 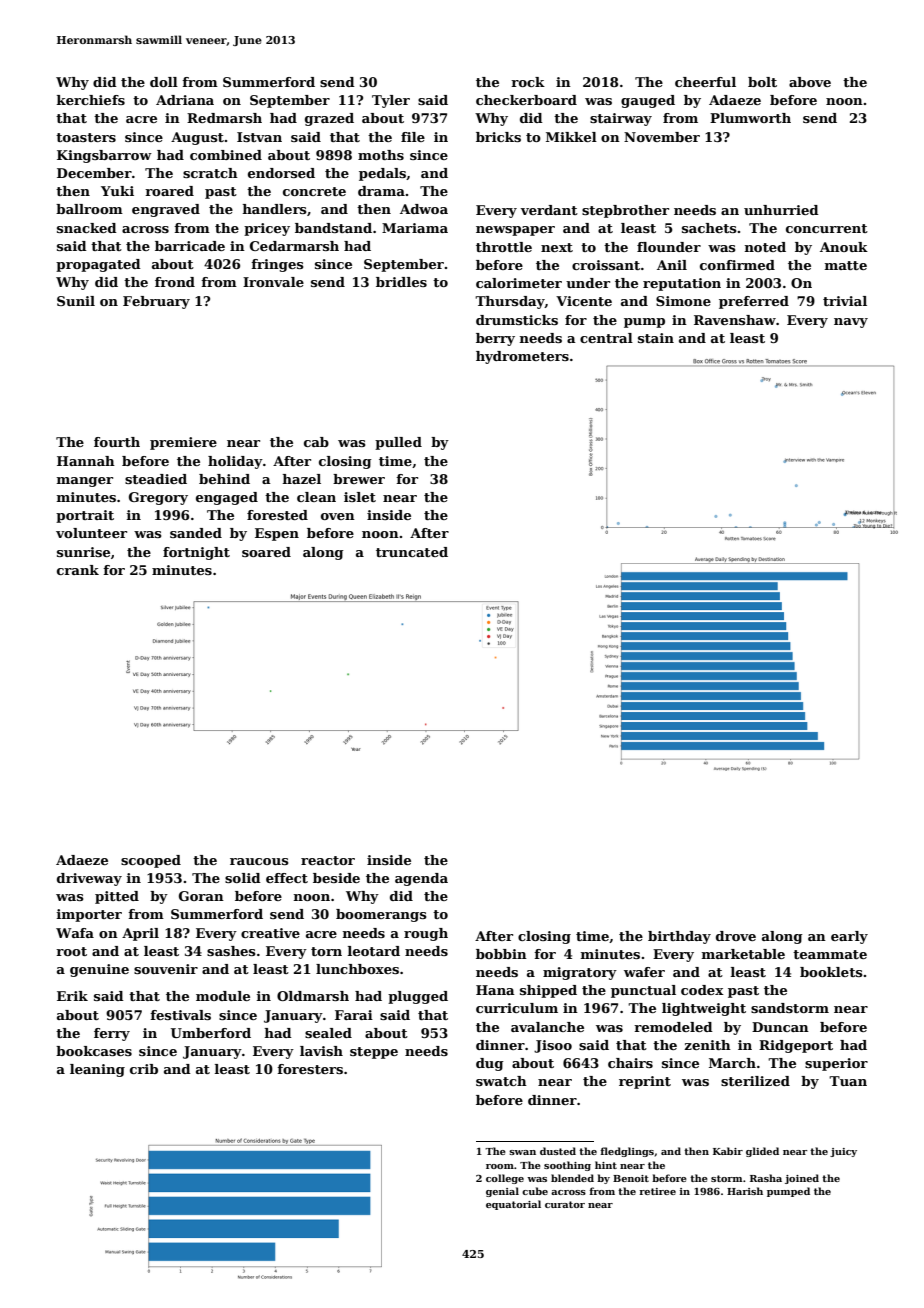 I want to click on stain, so click(x=656, y=338).
